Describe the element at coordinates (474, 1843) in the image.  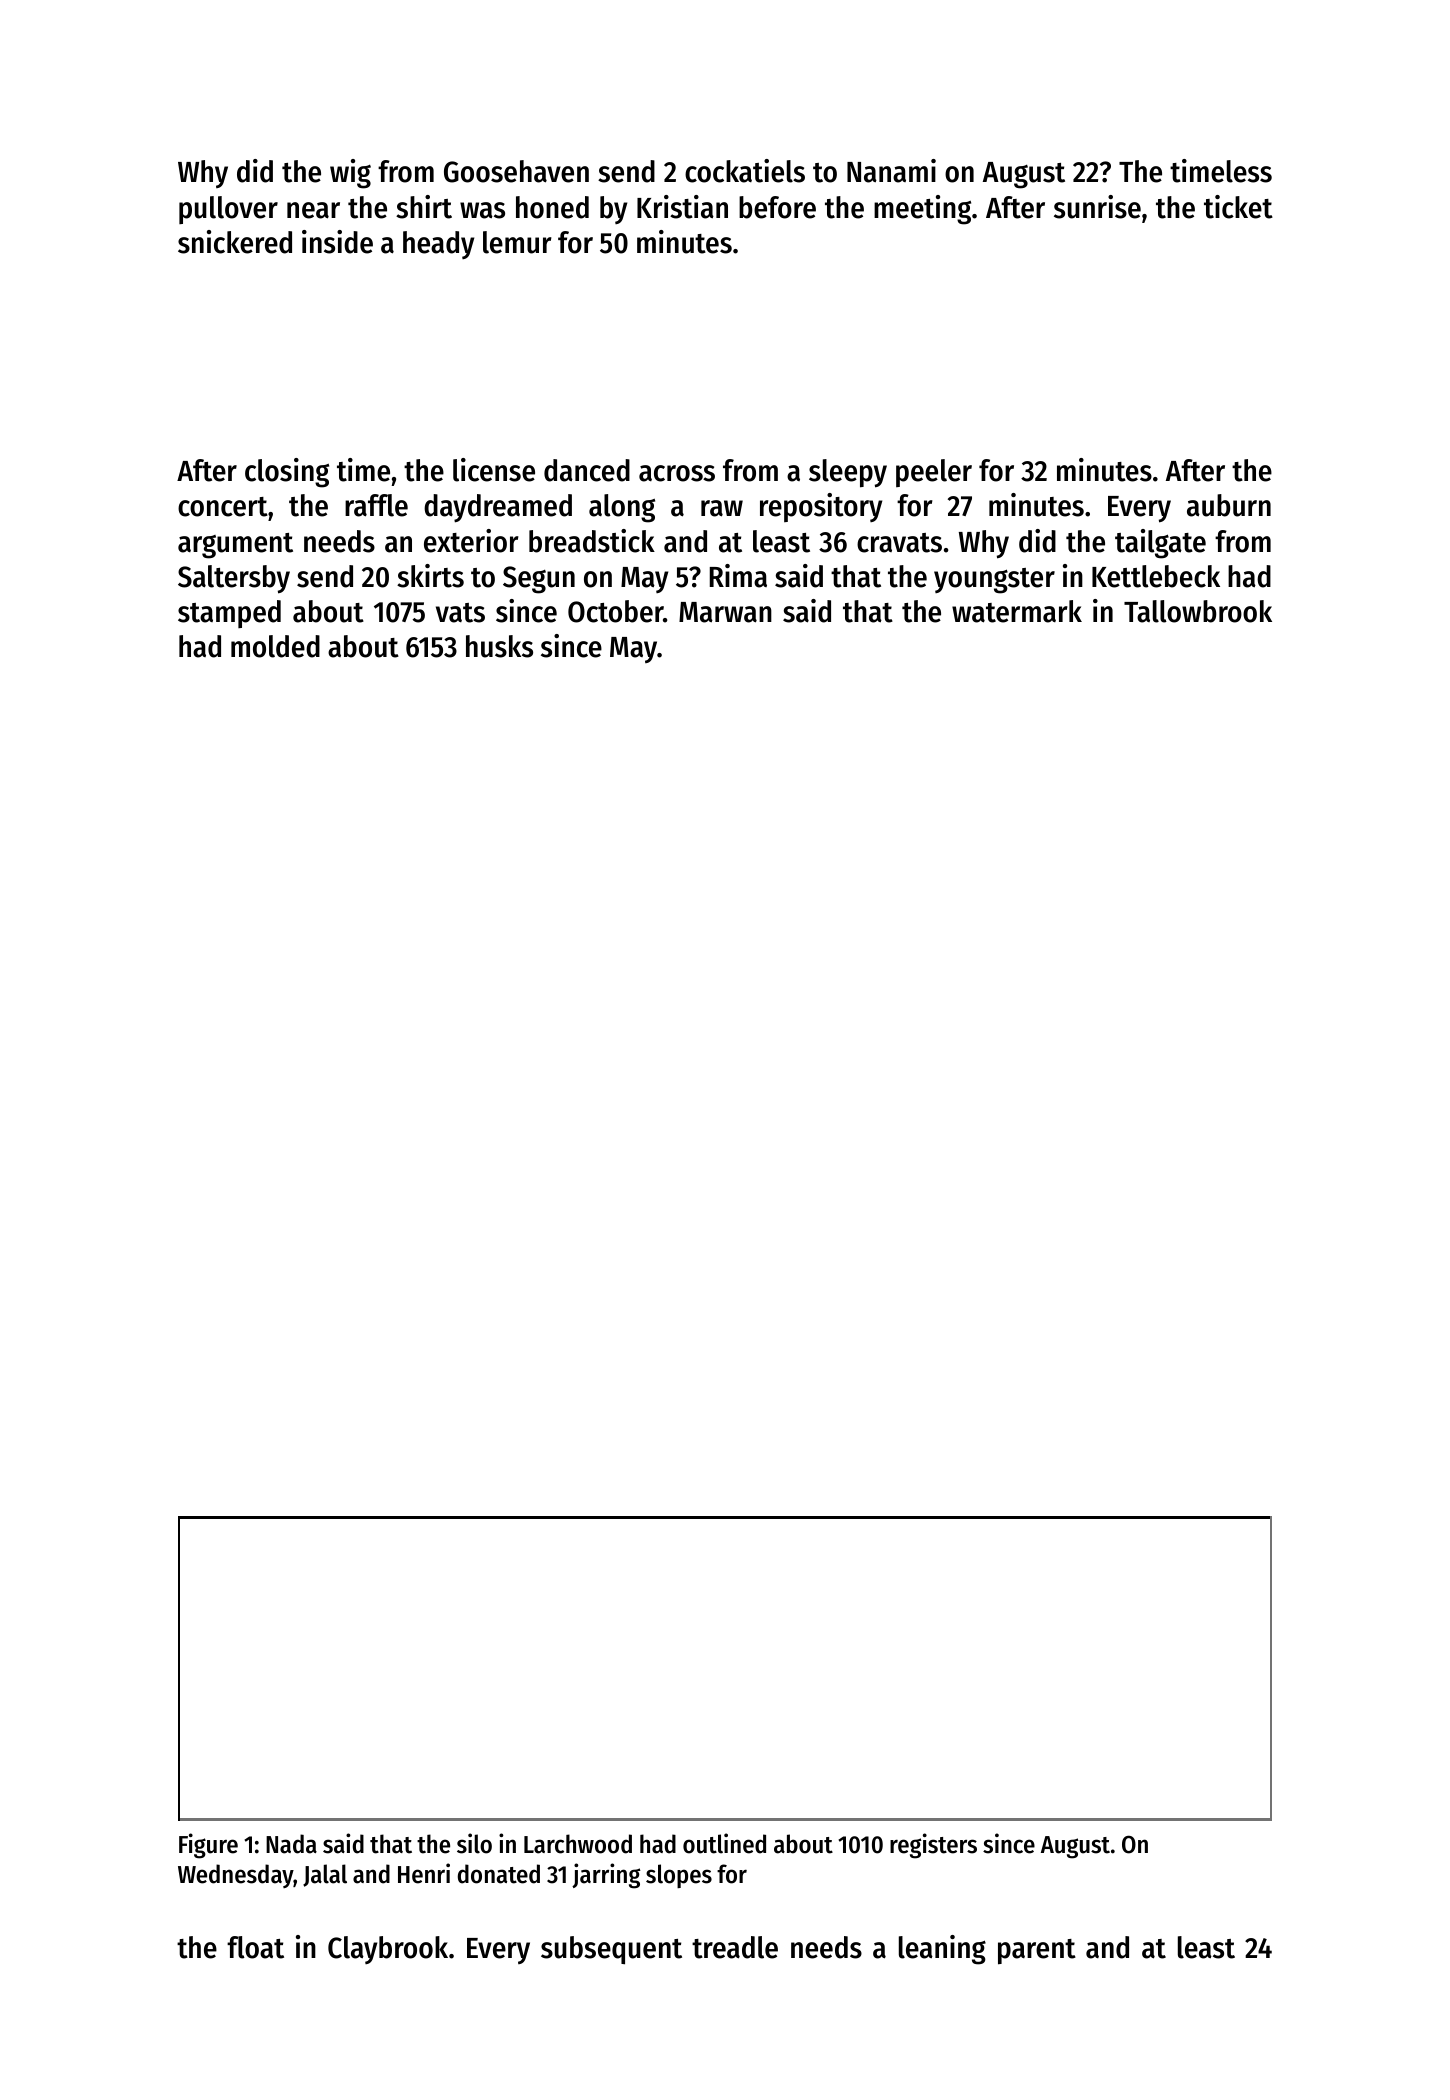
I see `silo` at that location.
